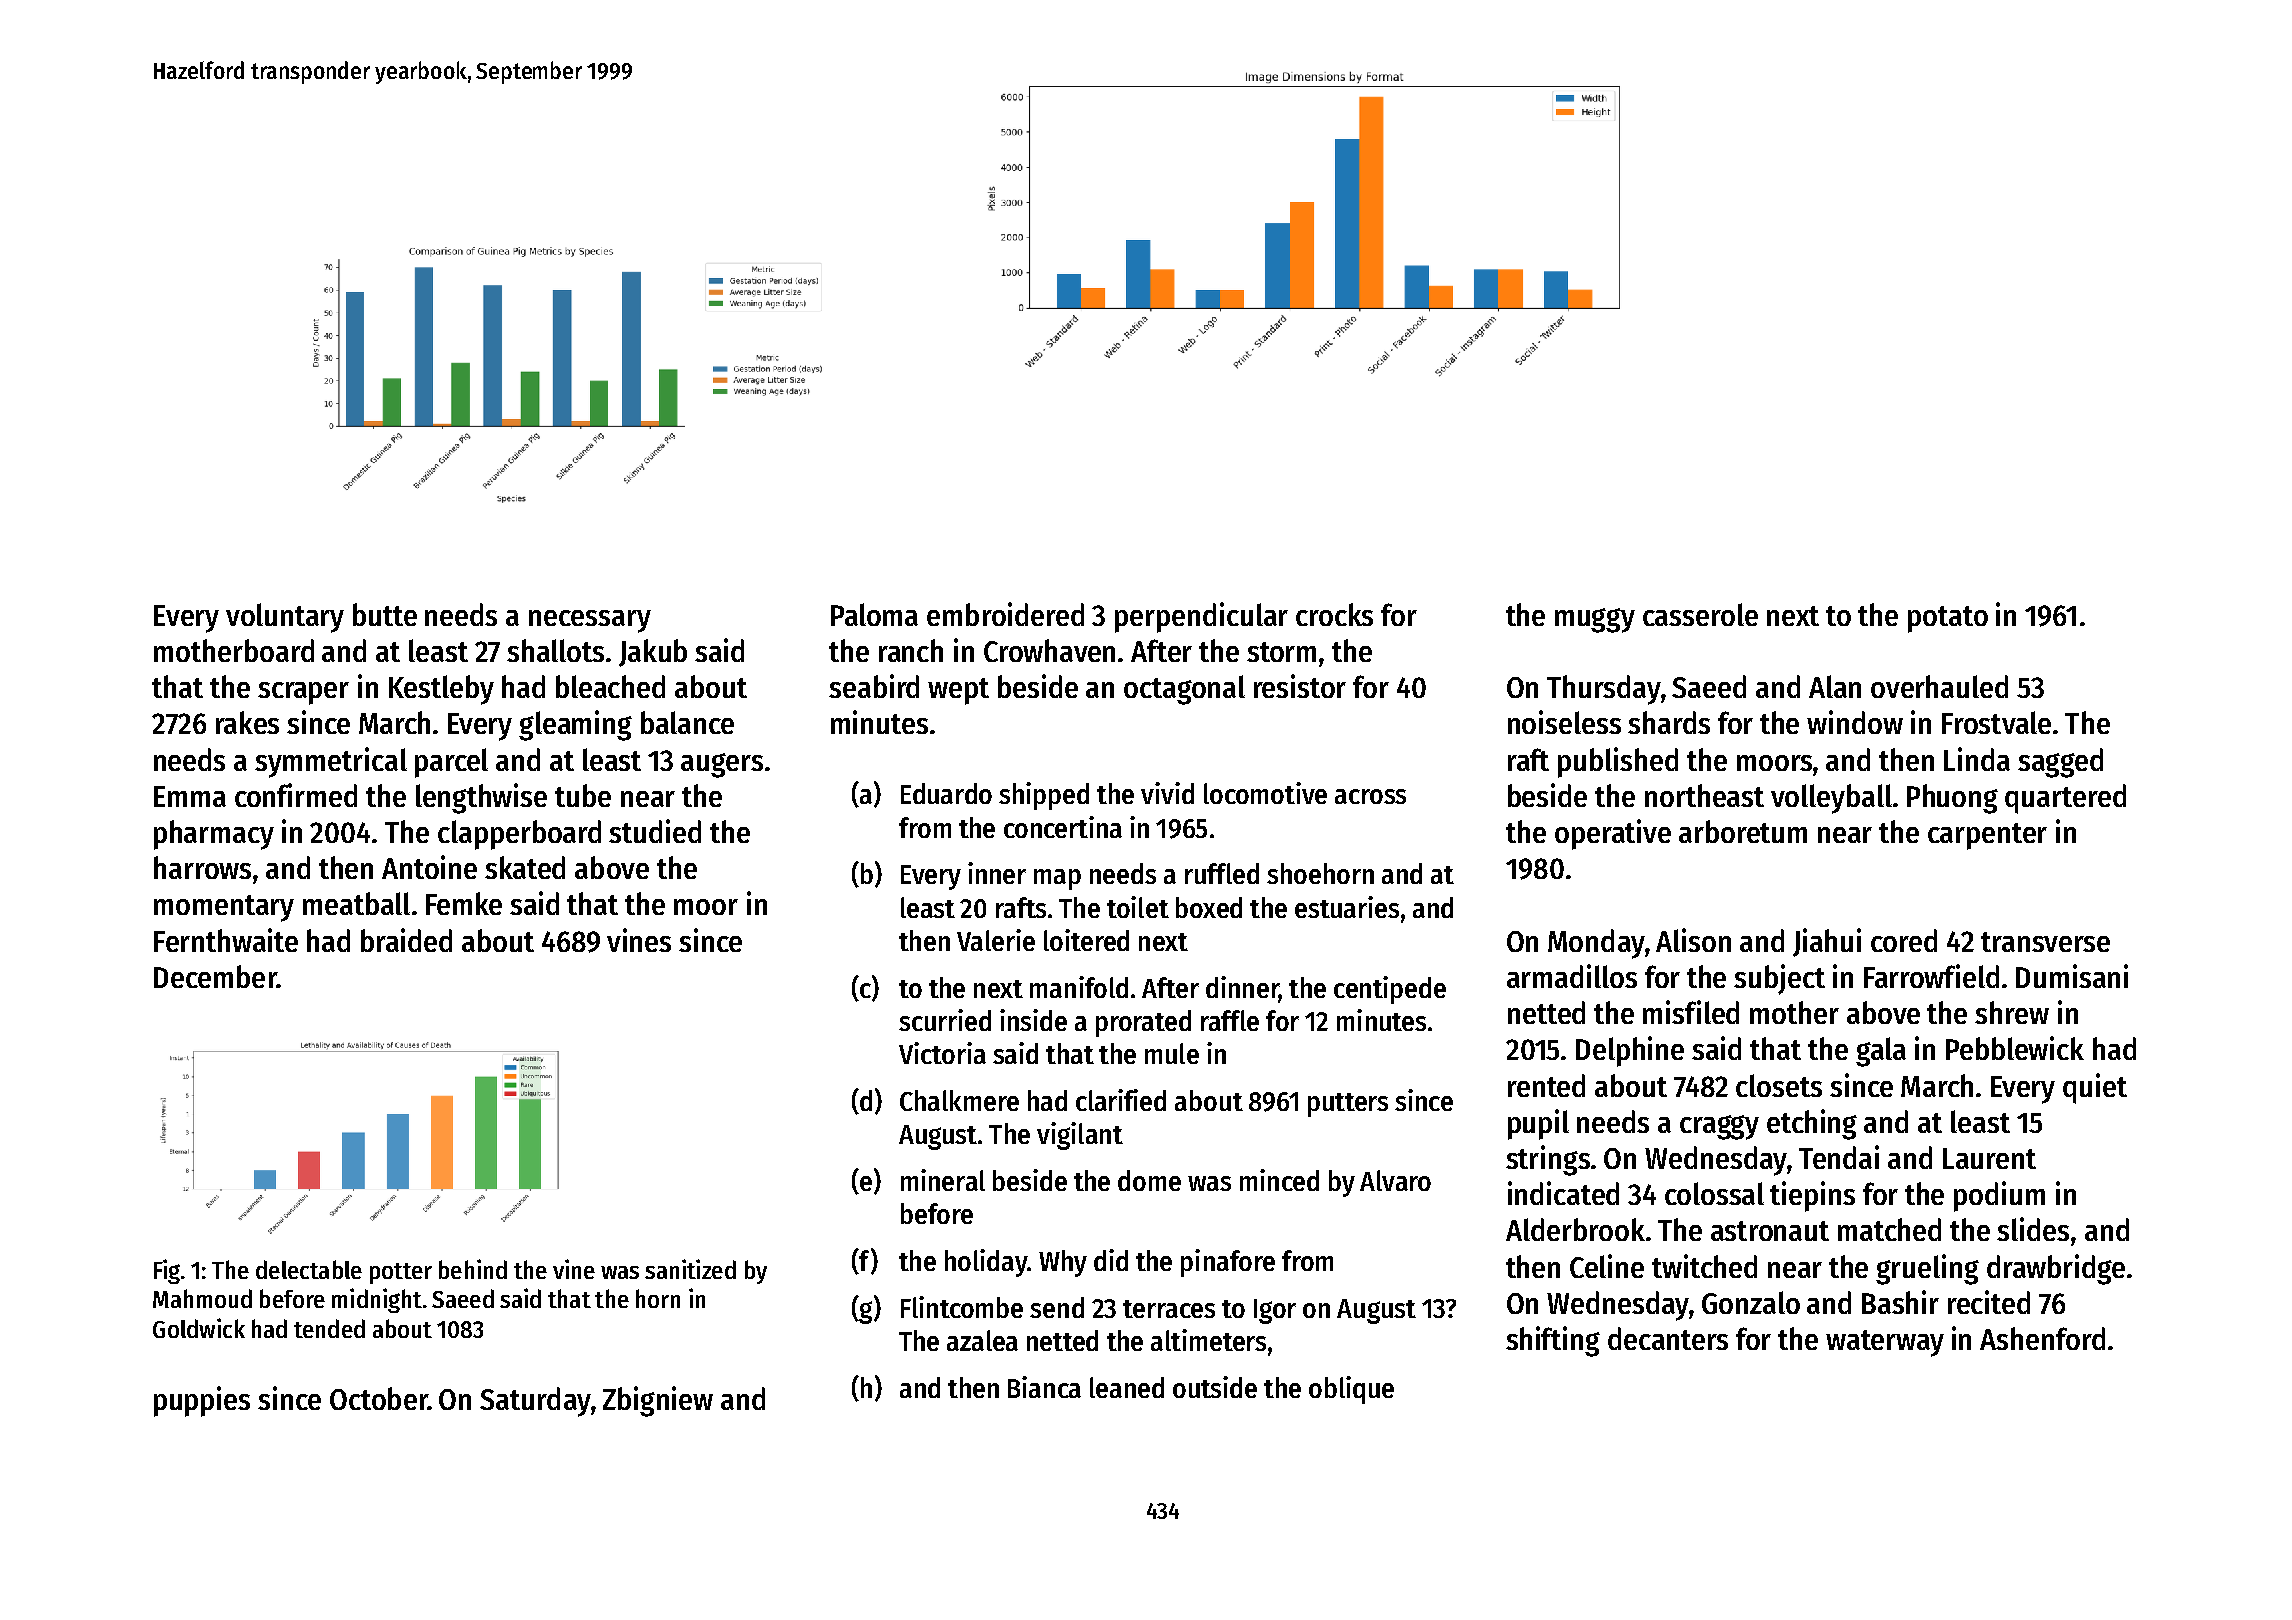 The image size is (2292, 1620). I want to click on altimeters, so click(1208, 1340).
